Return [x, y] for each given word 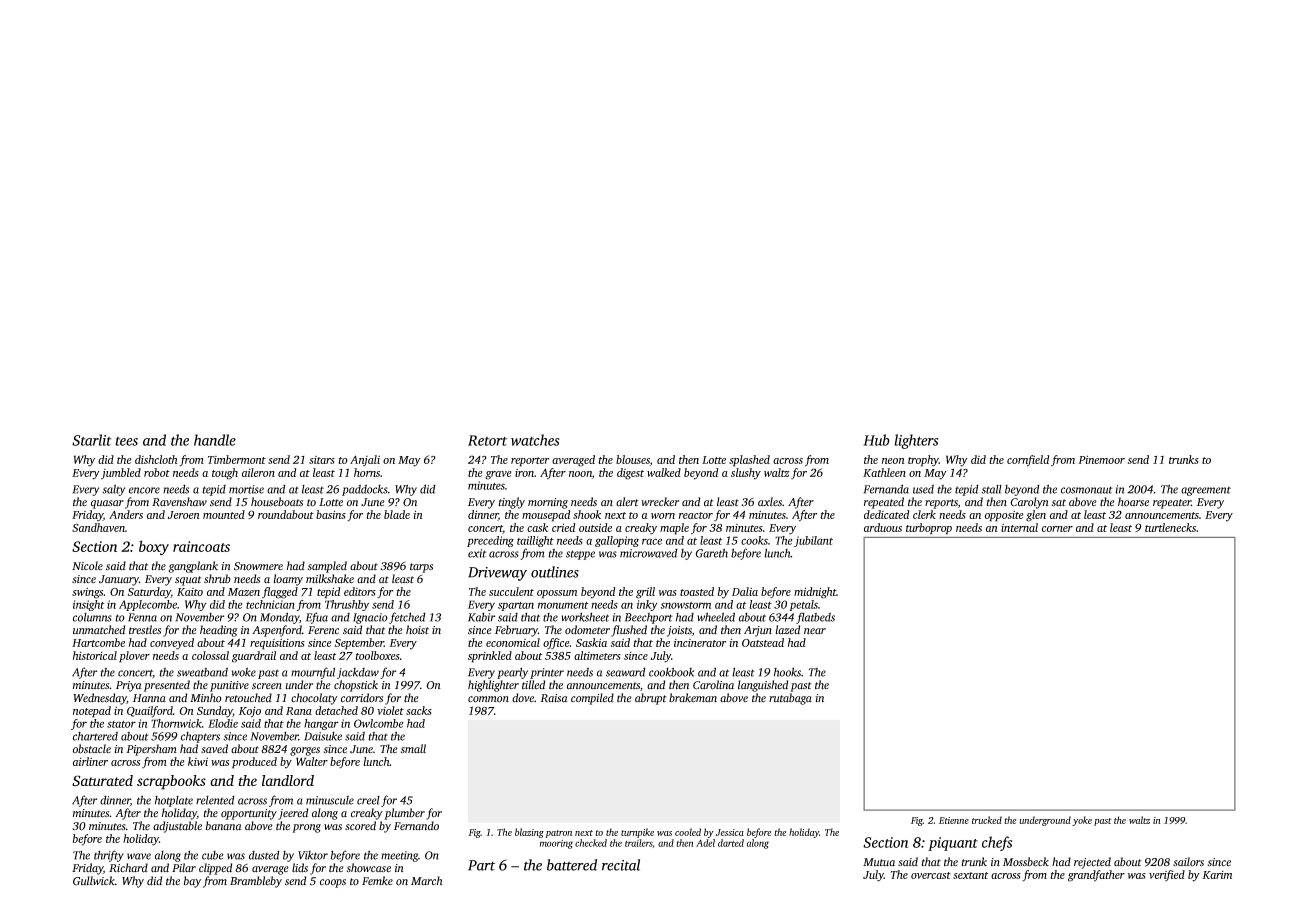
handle [215, 440]
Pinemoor [1101, 459]
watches [535, 440]
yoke [1082, 821]
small [413, 748]
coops [333, 883]
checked [591, 843]
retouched [248, 698]
